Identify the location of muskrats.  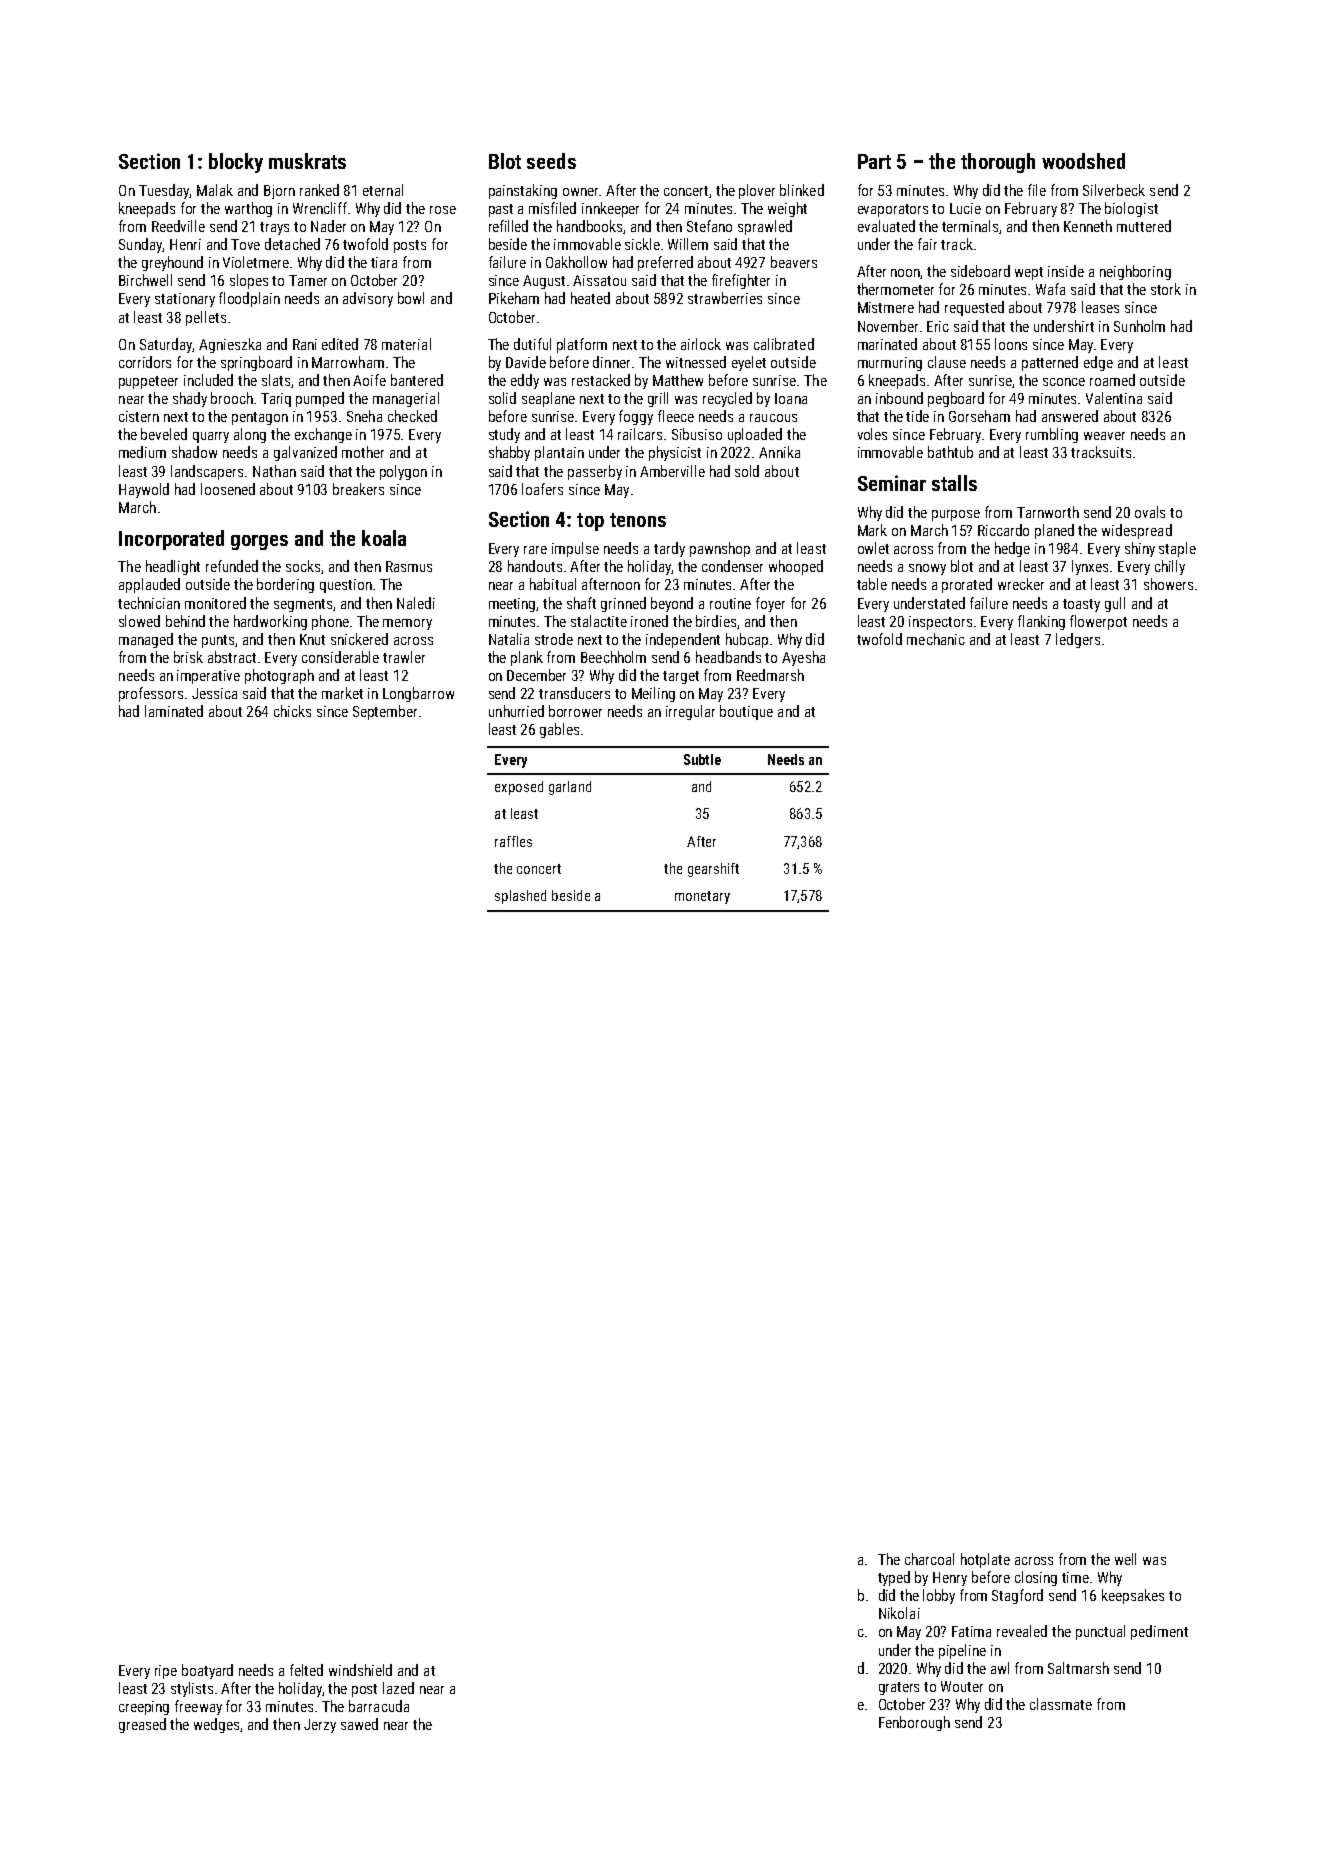
(307, 161).
